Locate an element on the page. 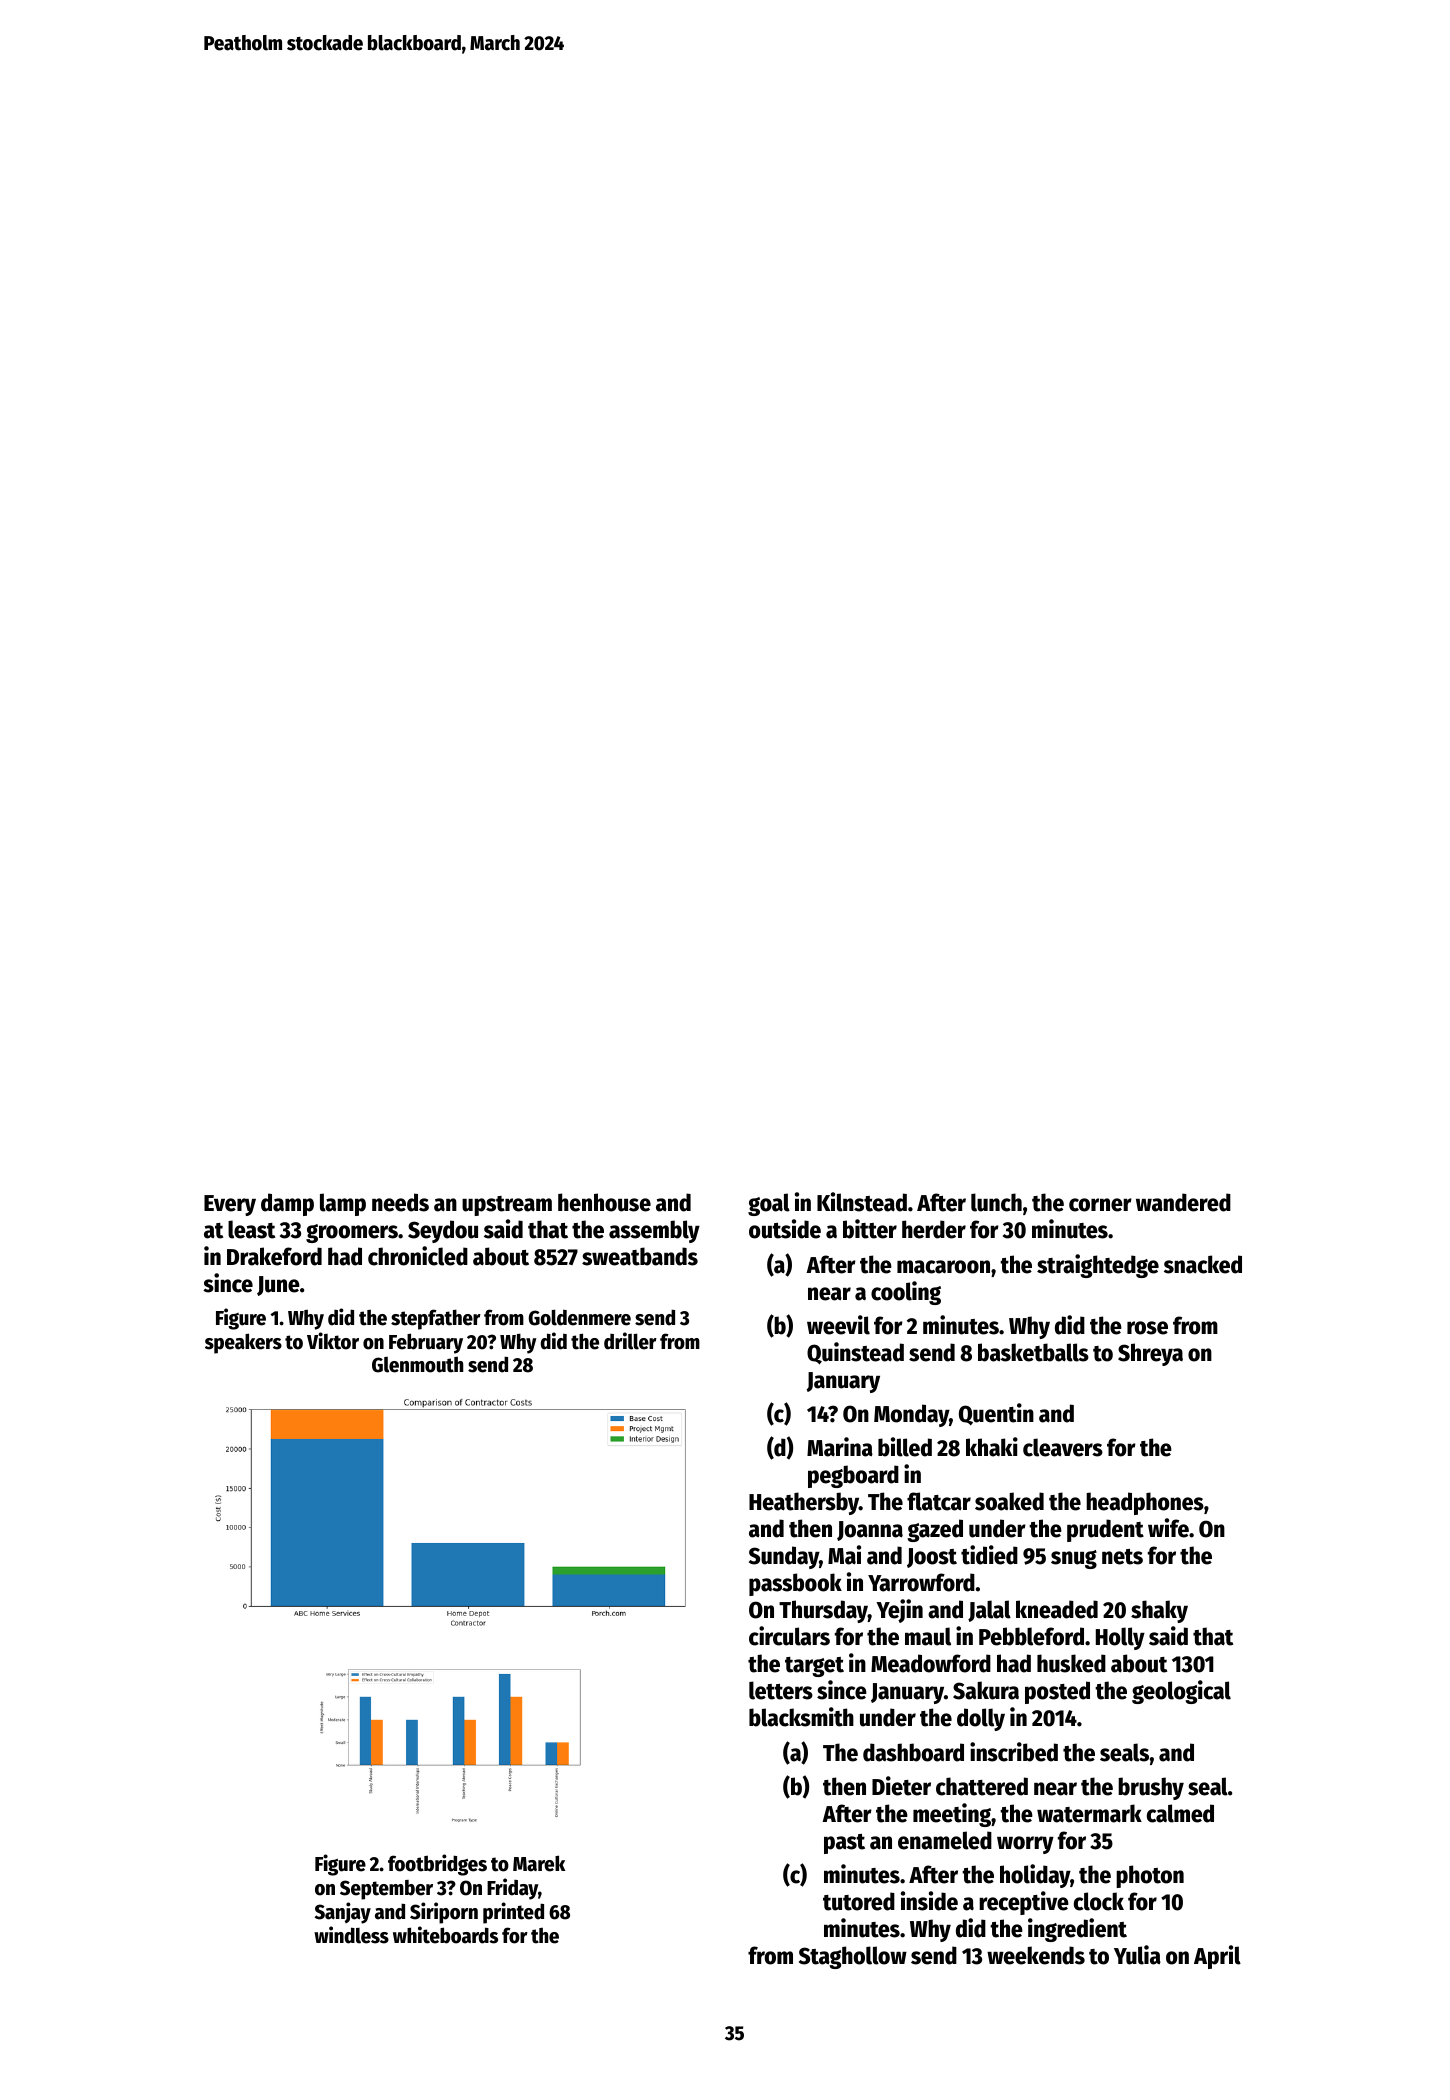 The height and width of the document is (2100, 1450). Glenmouth is located at coordinates (417, 1364).
